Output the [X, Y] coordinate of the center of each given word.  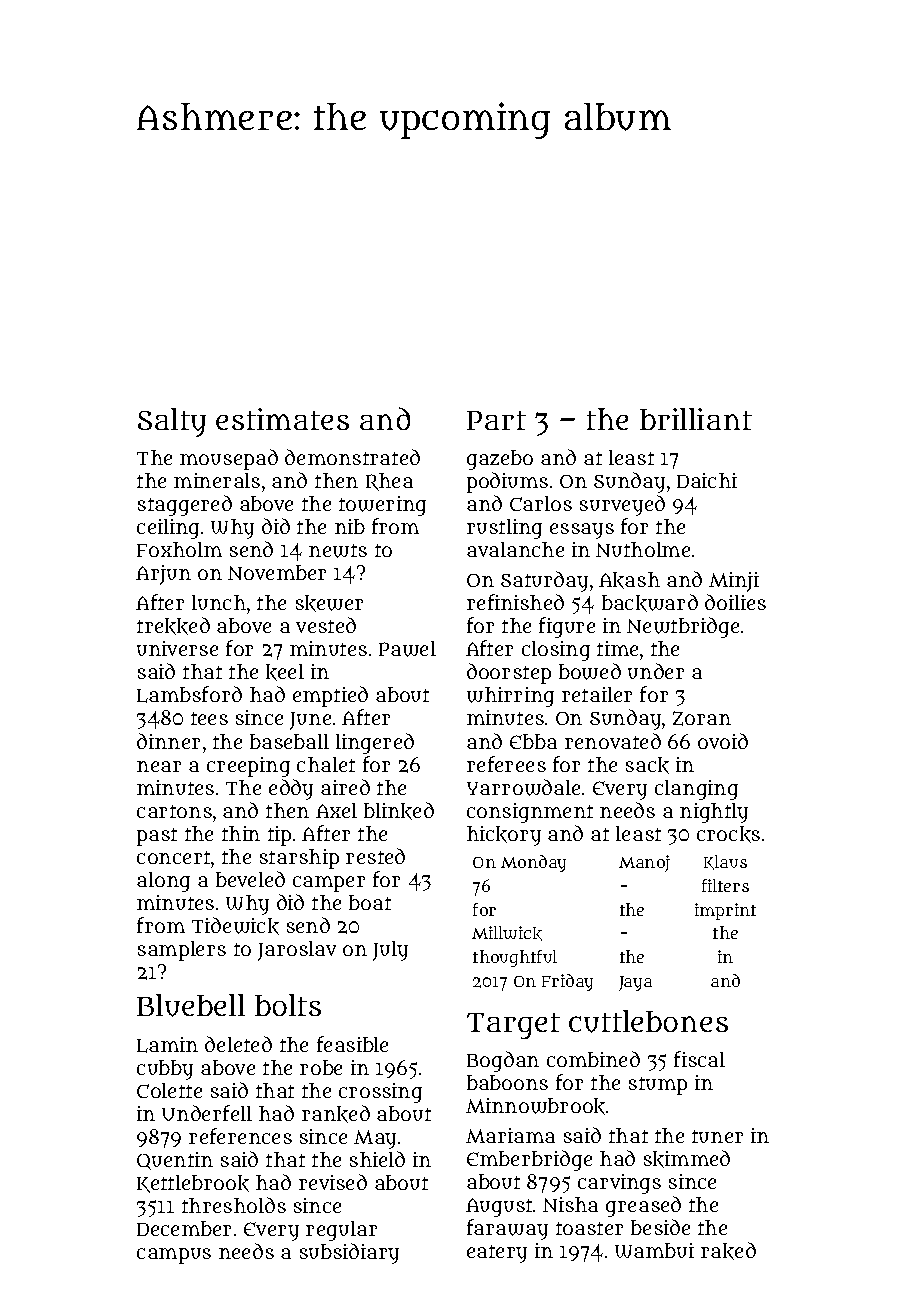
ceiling [168, 529]
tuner [717, 1136]
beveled [250, 879]
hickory [504, 836]
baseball [289, 741]
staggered [185, 505]
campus [174, 1256]
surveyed [622, 505]
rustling [504, 529]
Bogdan [503, 1061]
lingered [375, 743]
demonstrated [352, 457]
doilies [735, 602]
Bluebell [191, 1005]
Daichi [707, 480]
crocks [728, 834]
